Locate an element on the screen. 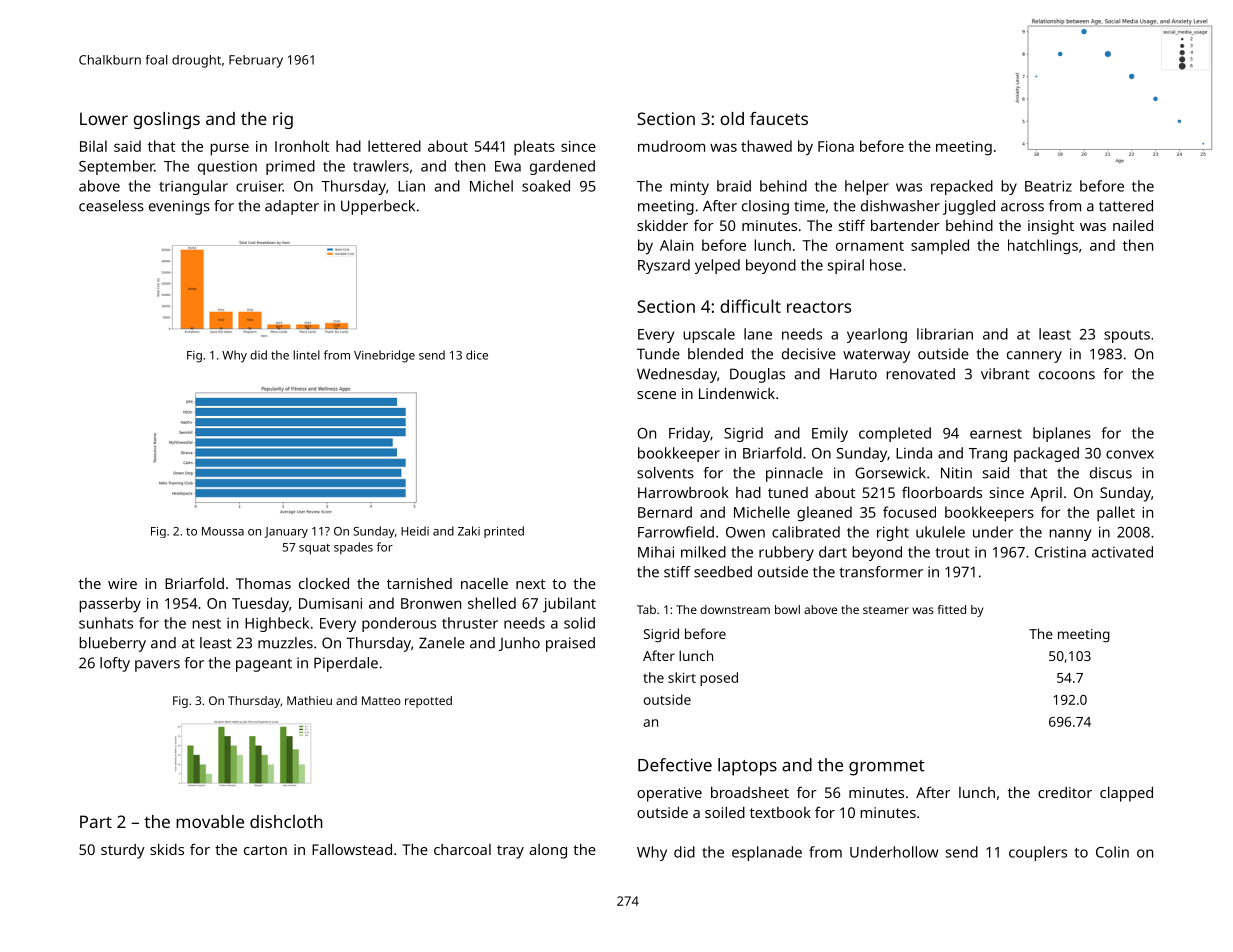 Image resolution: width=1233 pixels, height=952 pixels. discus is located at coordinates (1111, 473).
